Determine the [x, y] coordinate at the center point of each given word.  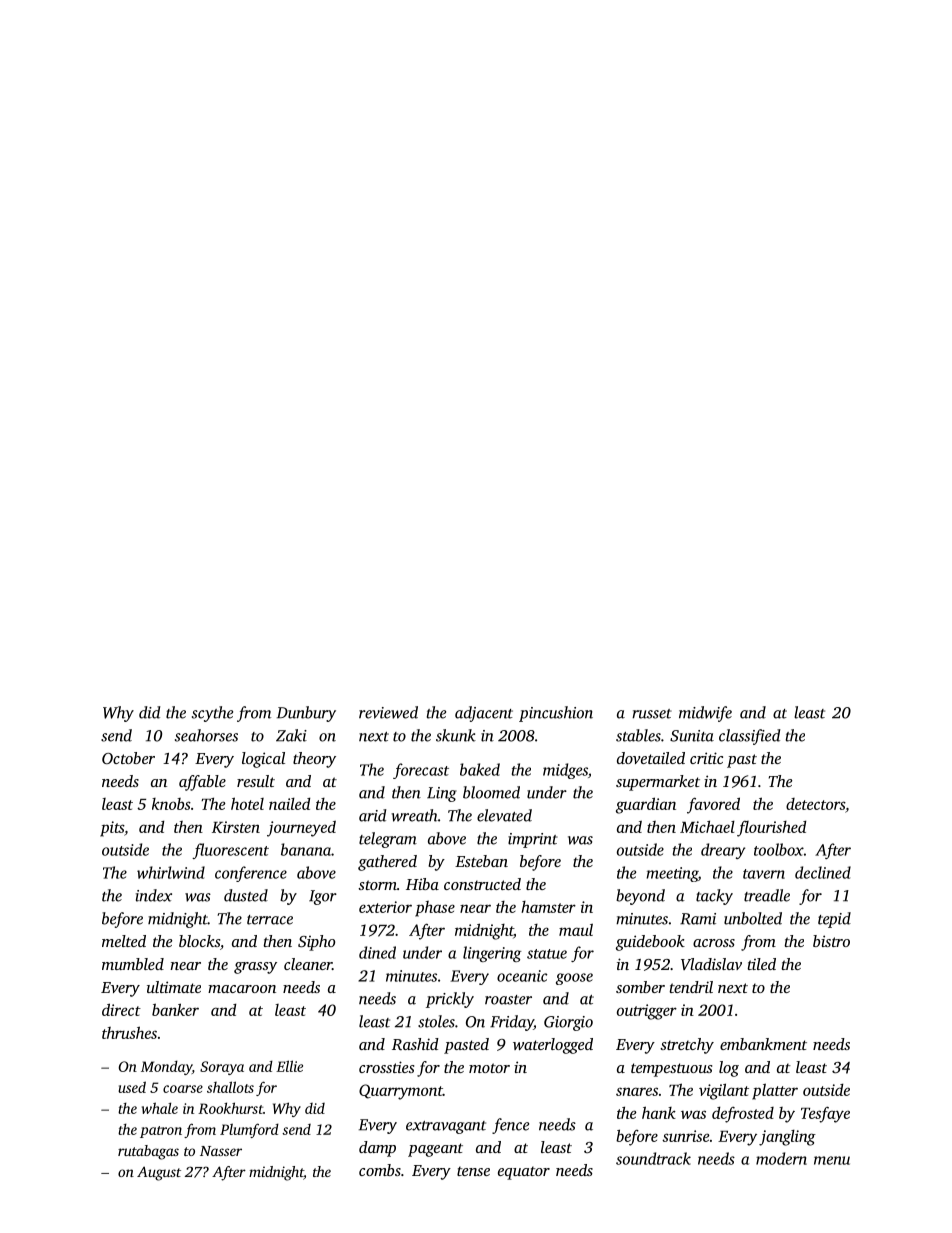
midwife [705, 714]
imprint [533, 840]
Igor [323, 897]
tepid [834, 920]
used [132, 1087]
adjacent [484, 714]
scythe [212, 714]
